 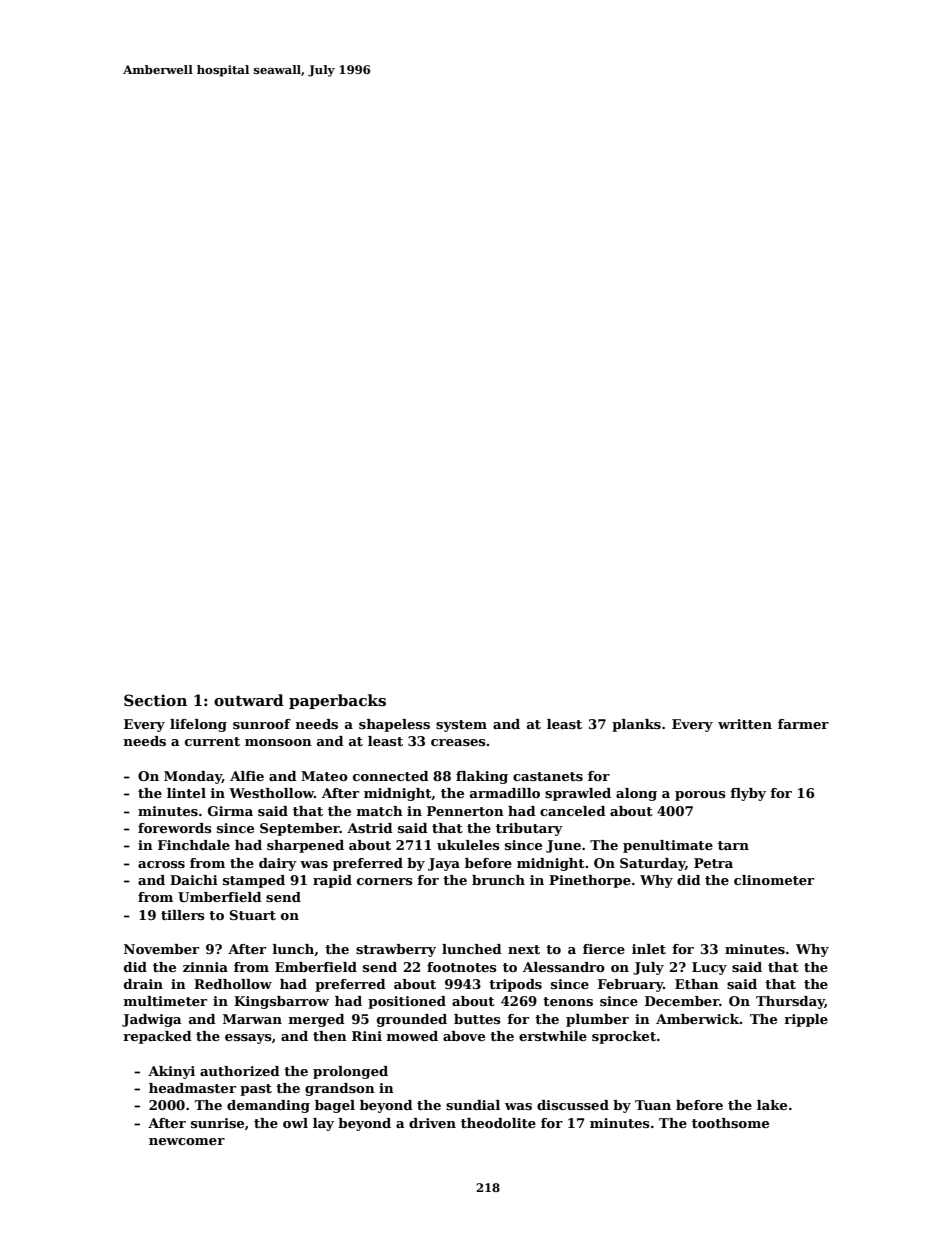 I want to click on farmer, so click(x=803, y=724).
